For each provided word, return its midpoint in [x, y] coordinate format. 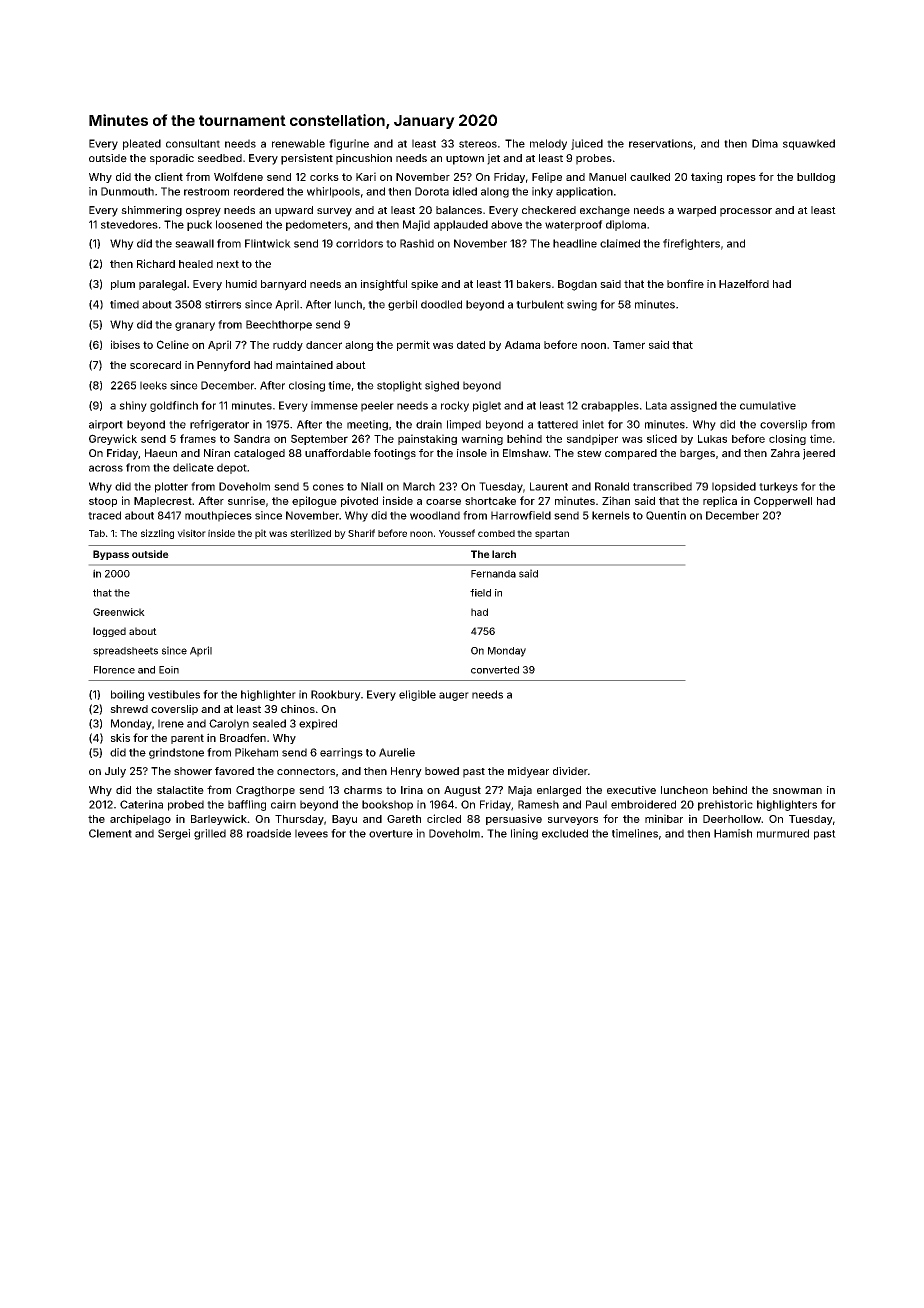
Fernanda [493, 574]
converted [495, 670]
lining [524, 834]
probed [186, 805]
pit [261, 534]
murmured [783, 833]
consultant [193, 143]
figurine [349, 144]
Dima [765, 143]
